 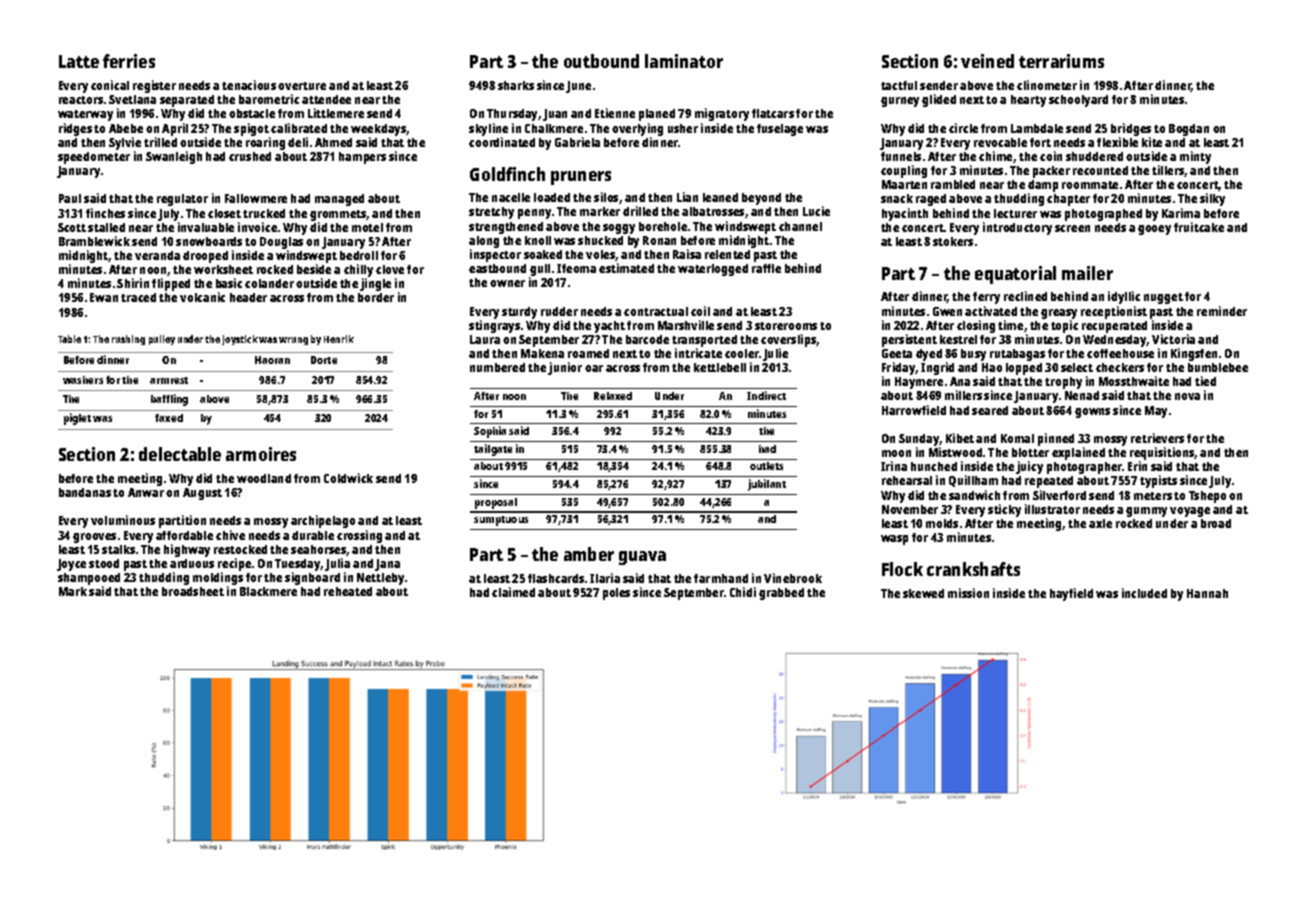 I want to click on Paul, so click(x=70, y=198).
